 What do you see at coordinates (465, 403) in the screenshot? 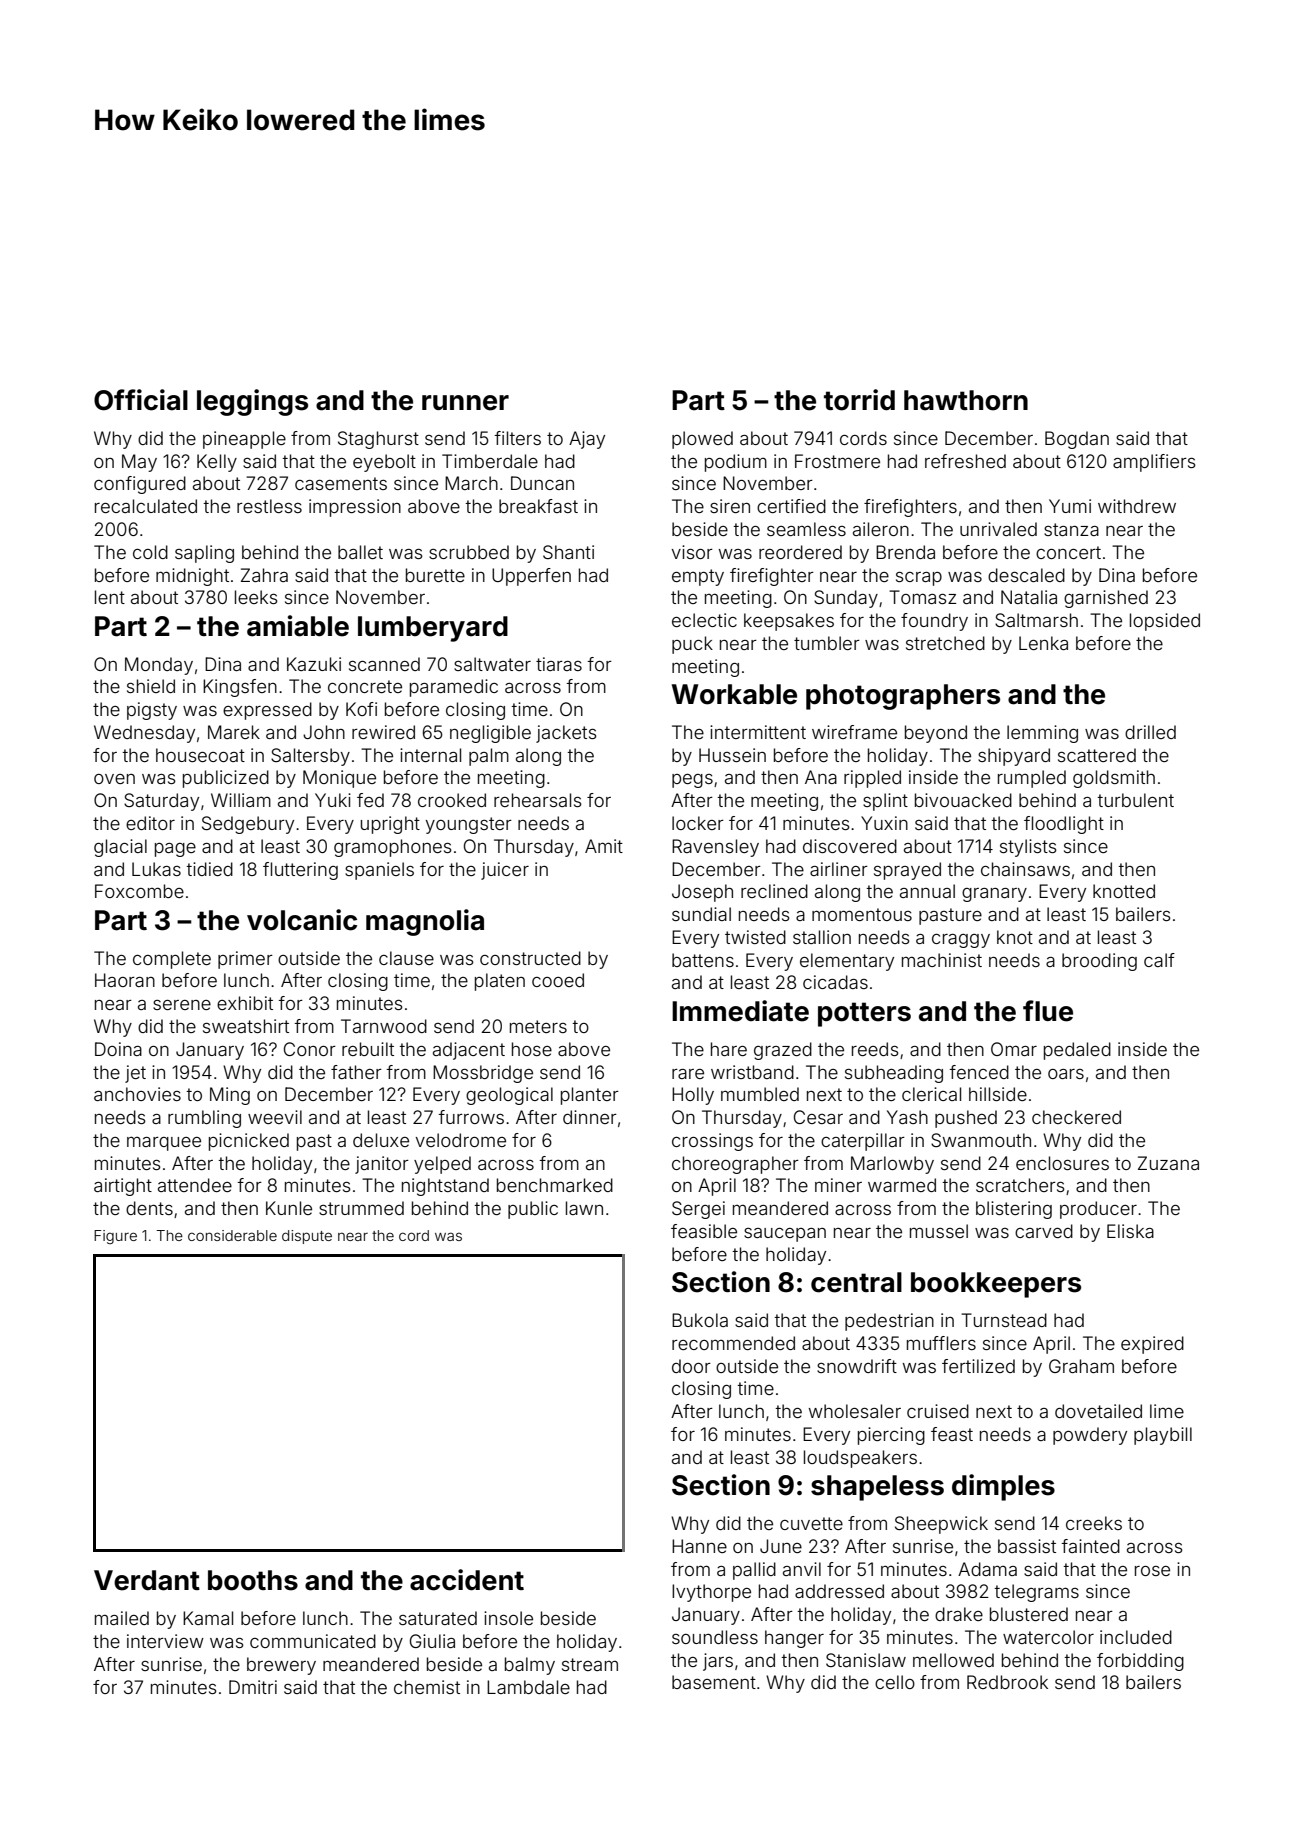
I see `runner` at bounding box center [465, 403].
